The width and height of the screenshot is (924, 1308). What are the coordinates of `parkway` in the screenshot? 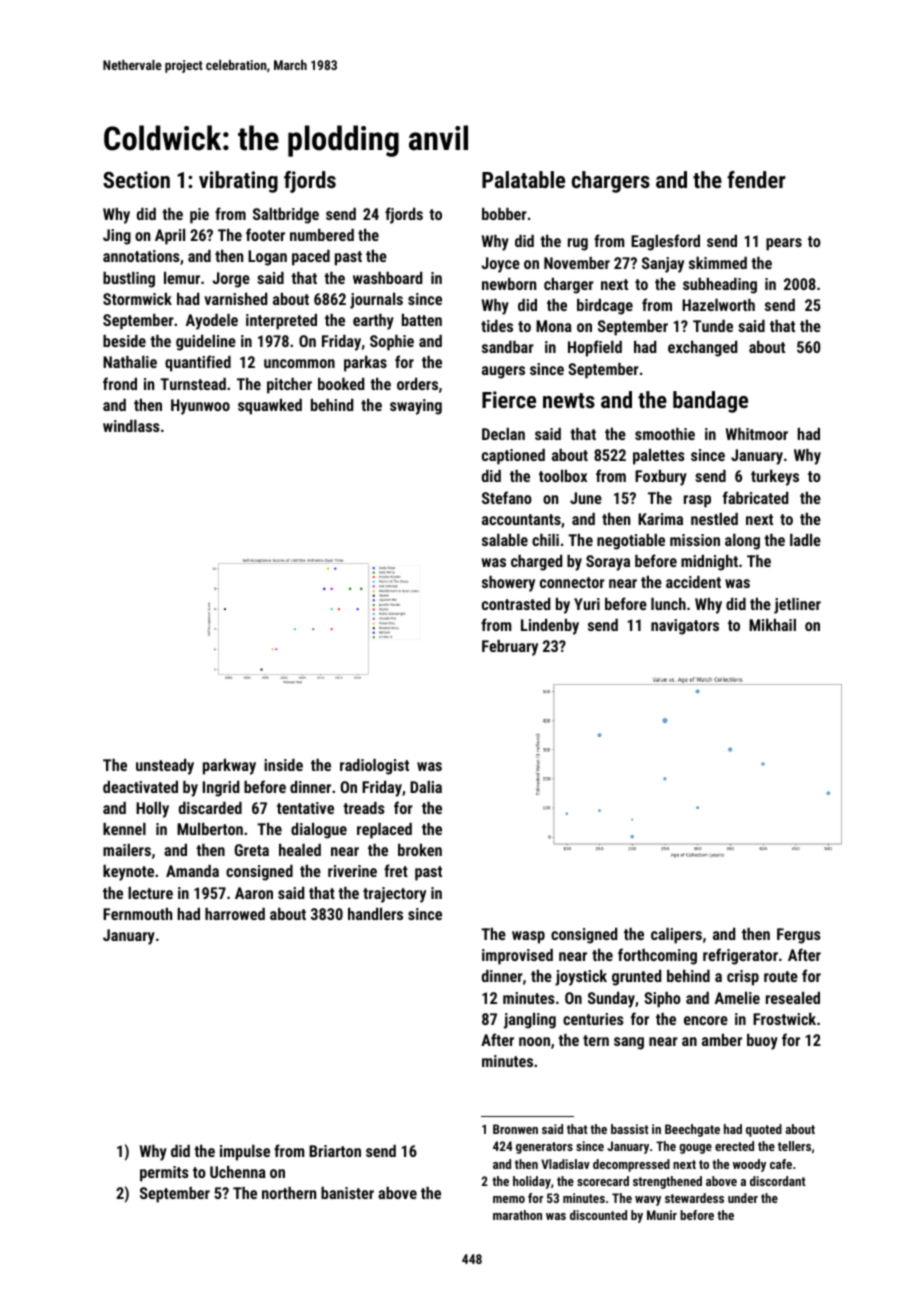 It's located at (229, 766).
